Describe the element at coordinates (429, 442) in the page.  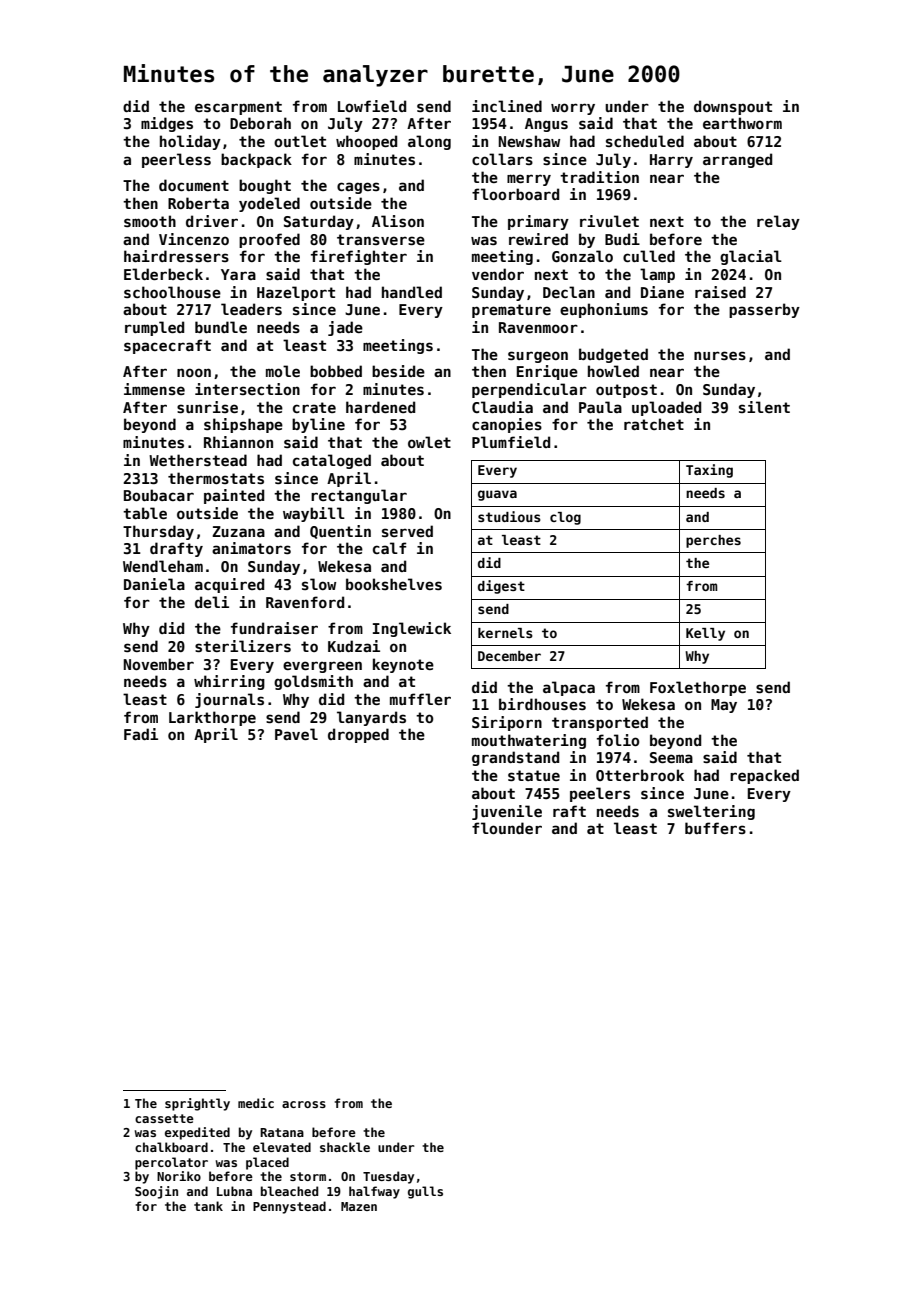
I see `owlet` at that location.
